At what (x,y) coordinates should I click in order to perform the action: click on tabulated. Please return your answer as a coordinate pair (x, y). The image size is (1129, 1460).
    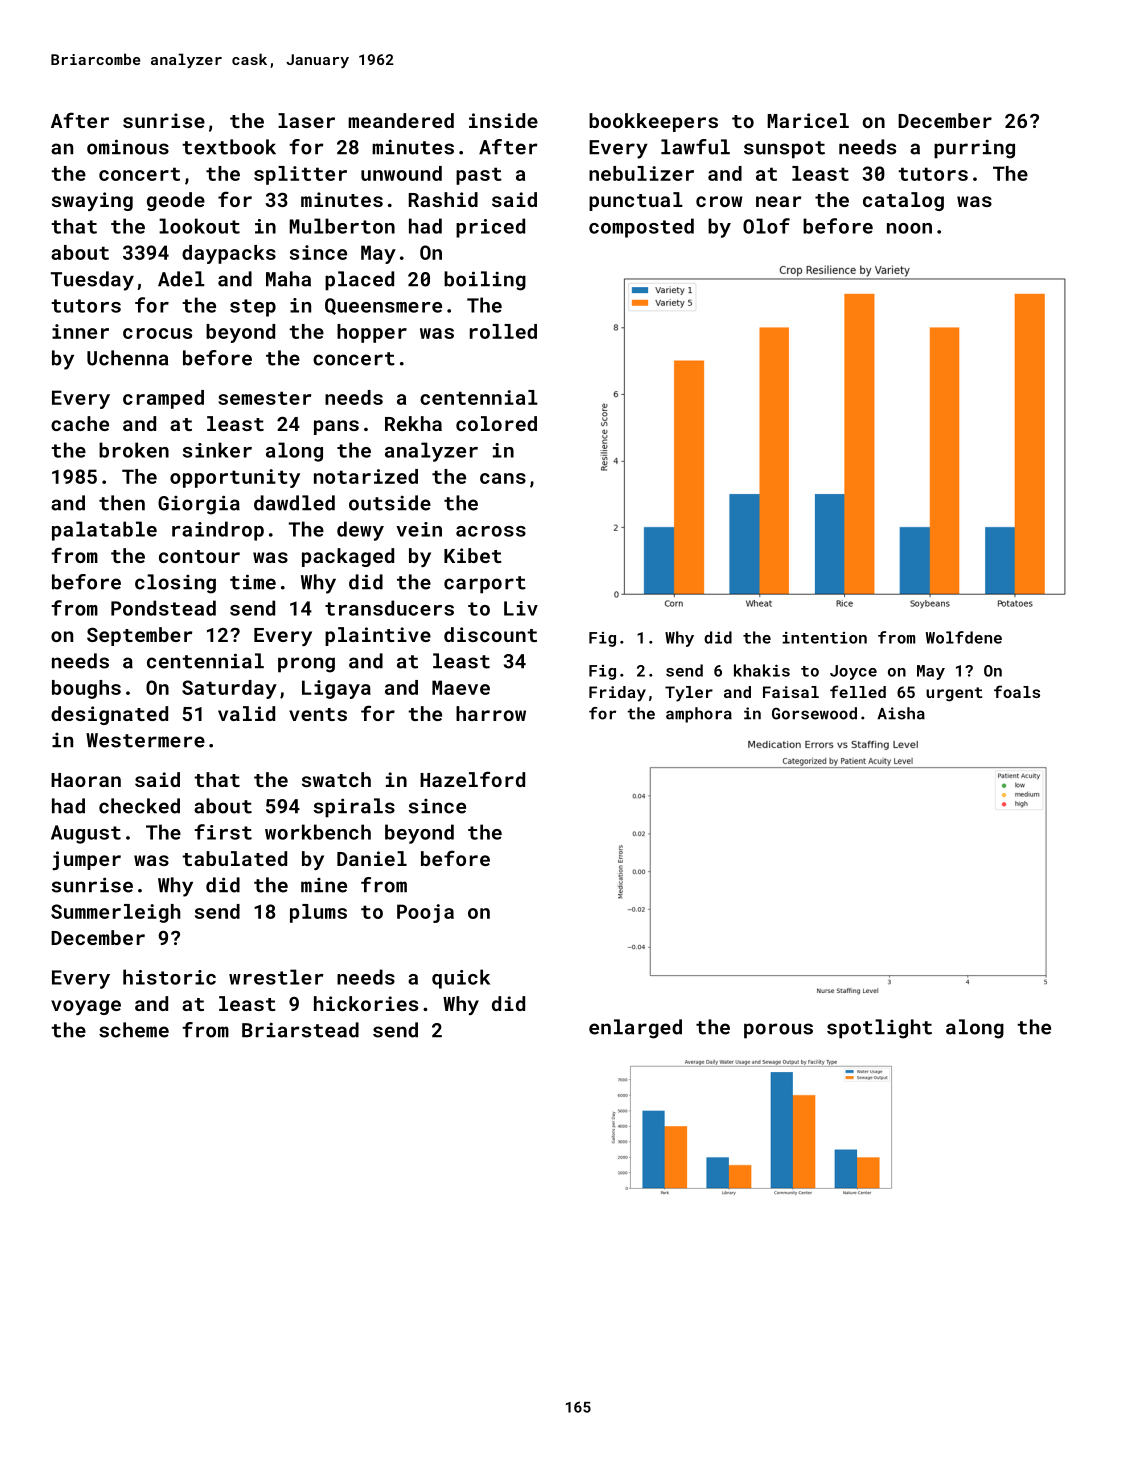
    Looking at the image, I should click on (234, 858).
